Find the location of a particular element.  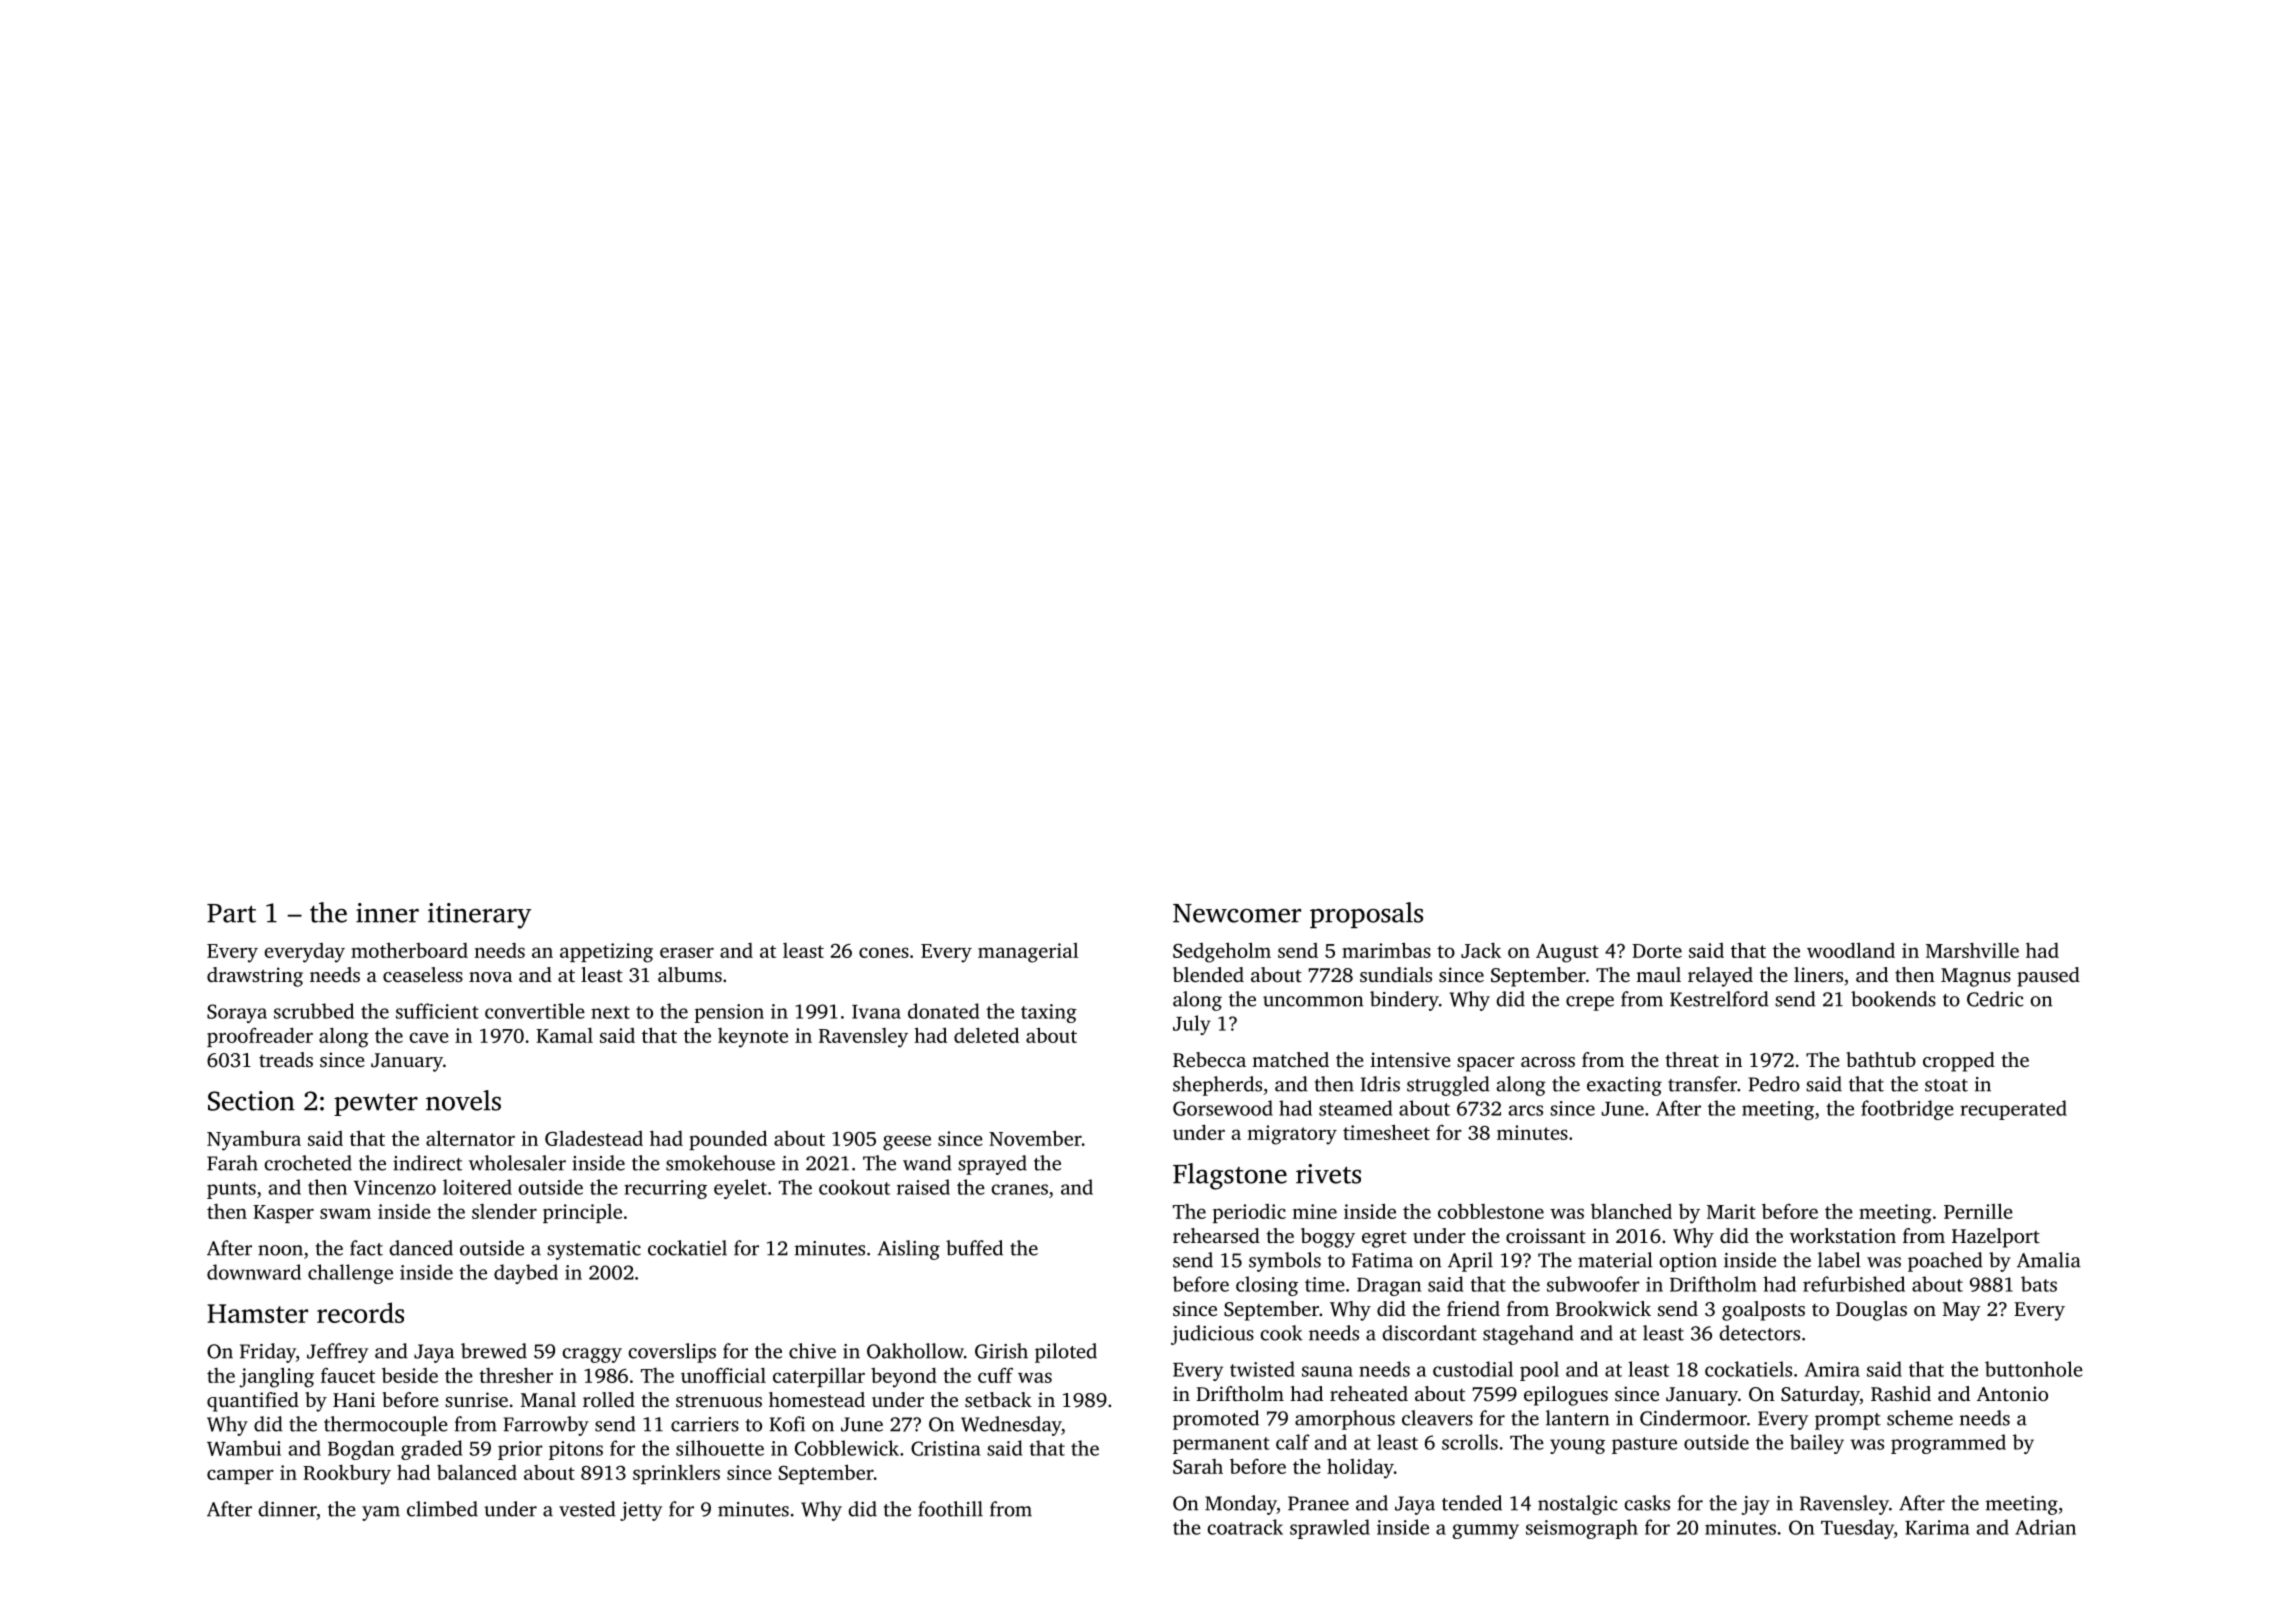

Newcomer is located at coordinates (1237, 913).
